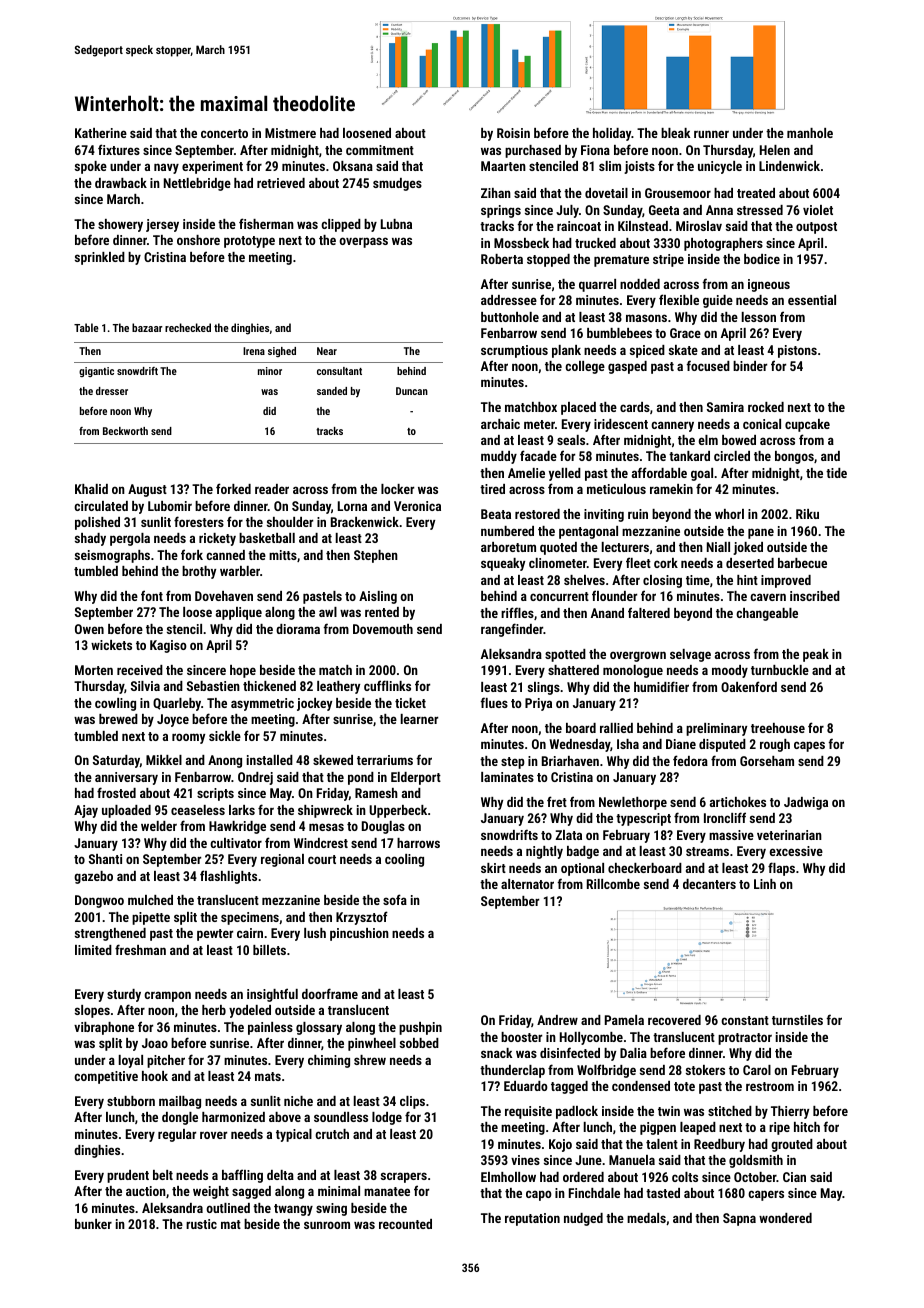 The width and height of the image is (924, 1308). Describe the element at coordinates (380, 150) in the image. I see `commitment` at that location.
